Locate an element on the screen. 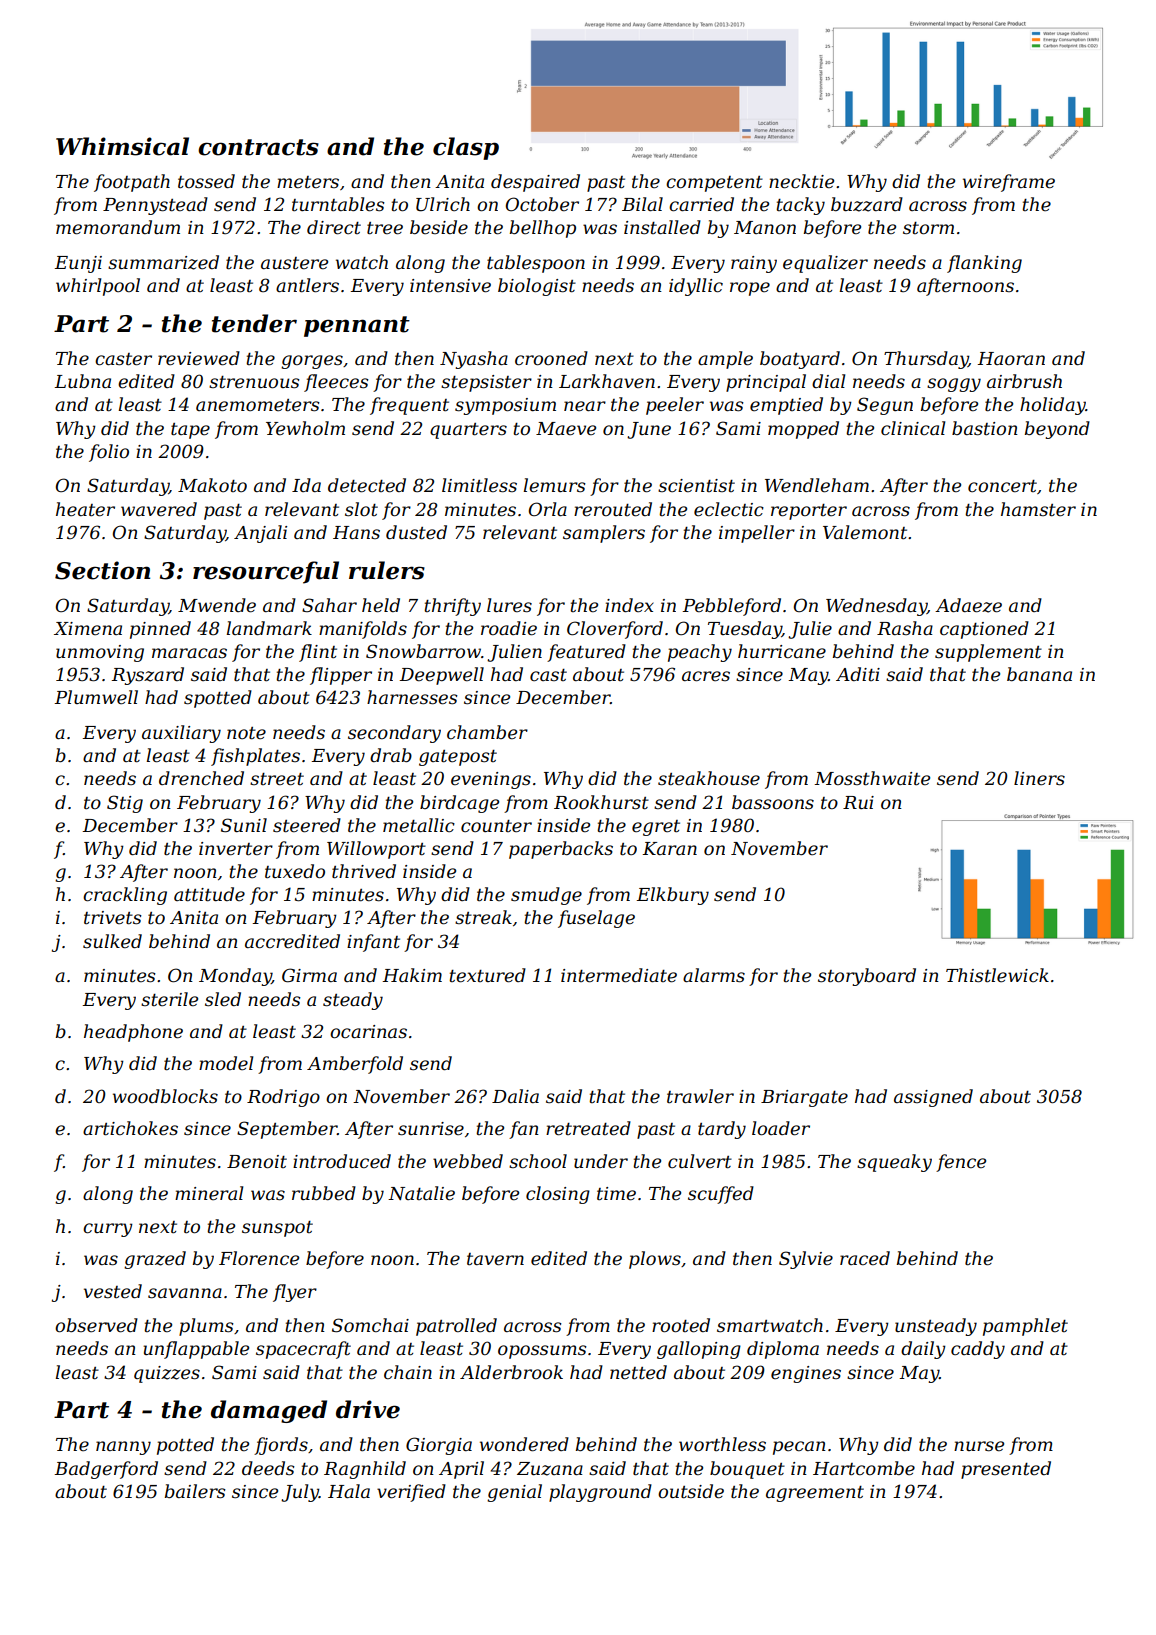  Rasha is located at coordinates (905, 628).
